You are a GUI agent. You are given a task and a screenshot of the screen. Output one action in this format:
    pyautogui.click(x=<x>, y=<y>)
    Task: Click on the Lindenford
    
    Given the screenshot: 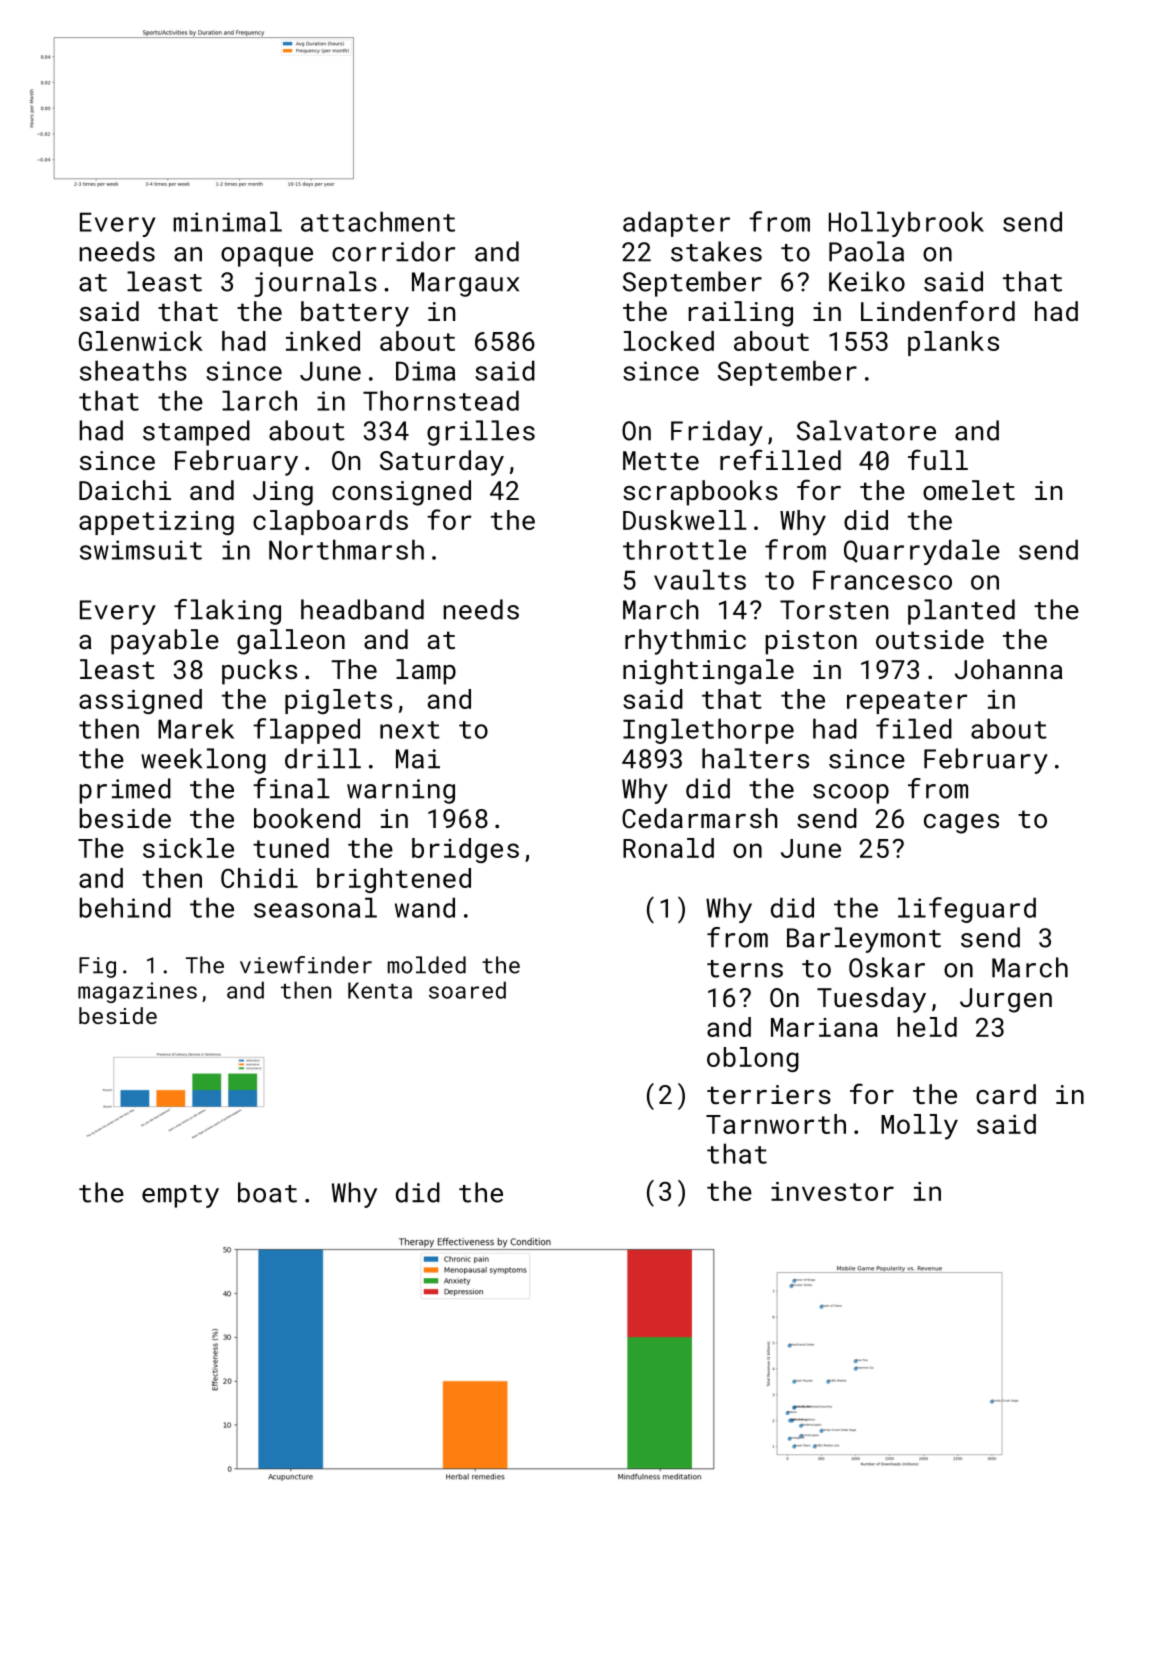 What is the action you would take?
    pyautogui.click(x=938, y=310)
